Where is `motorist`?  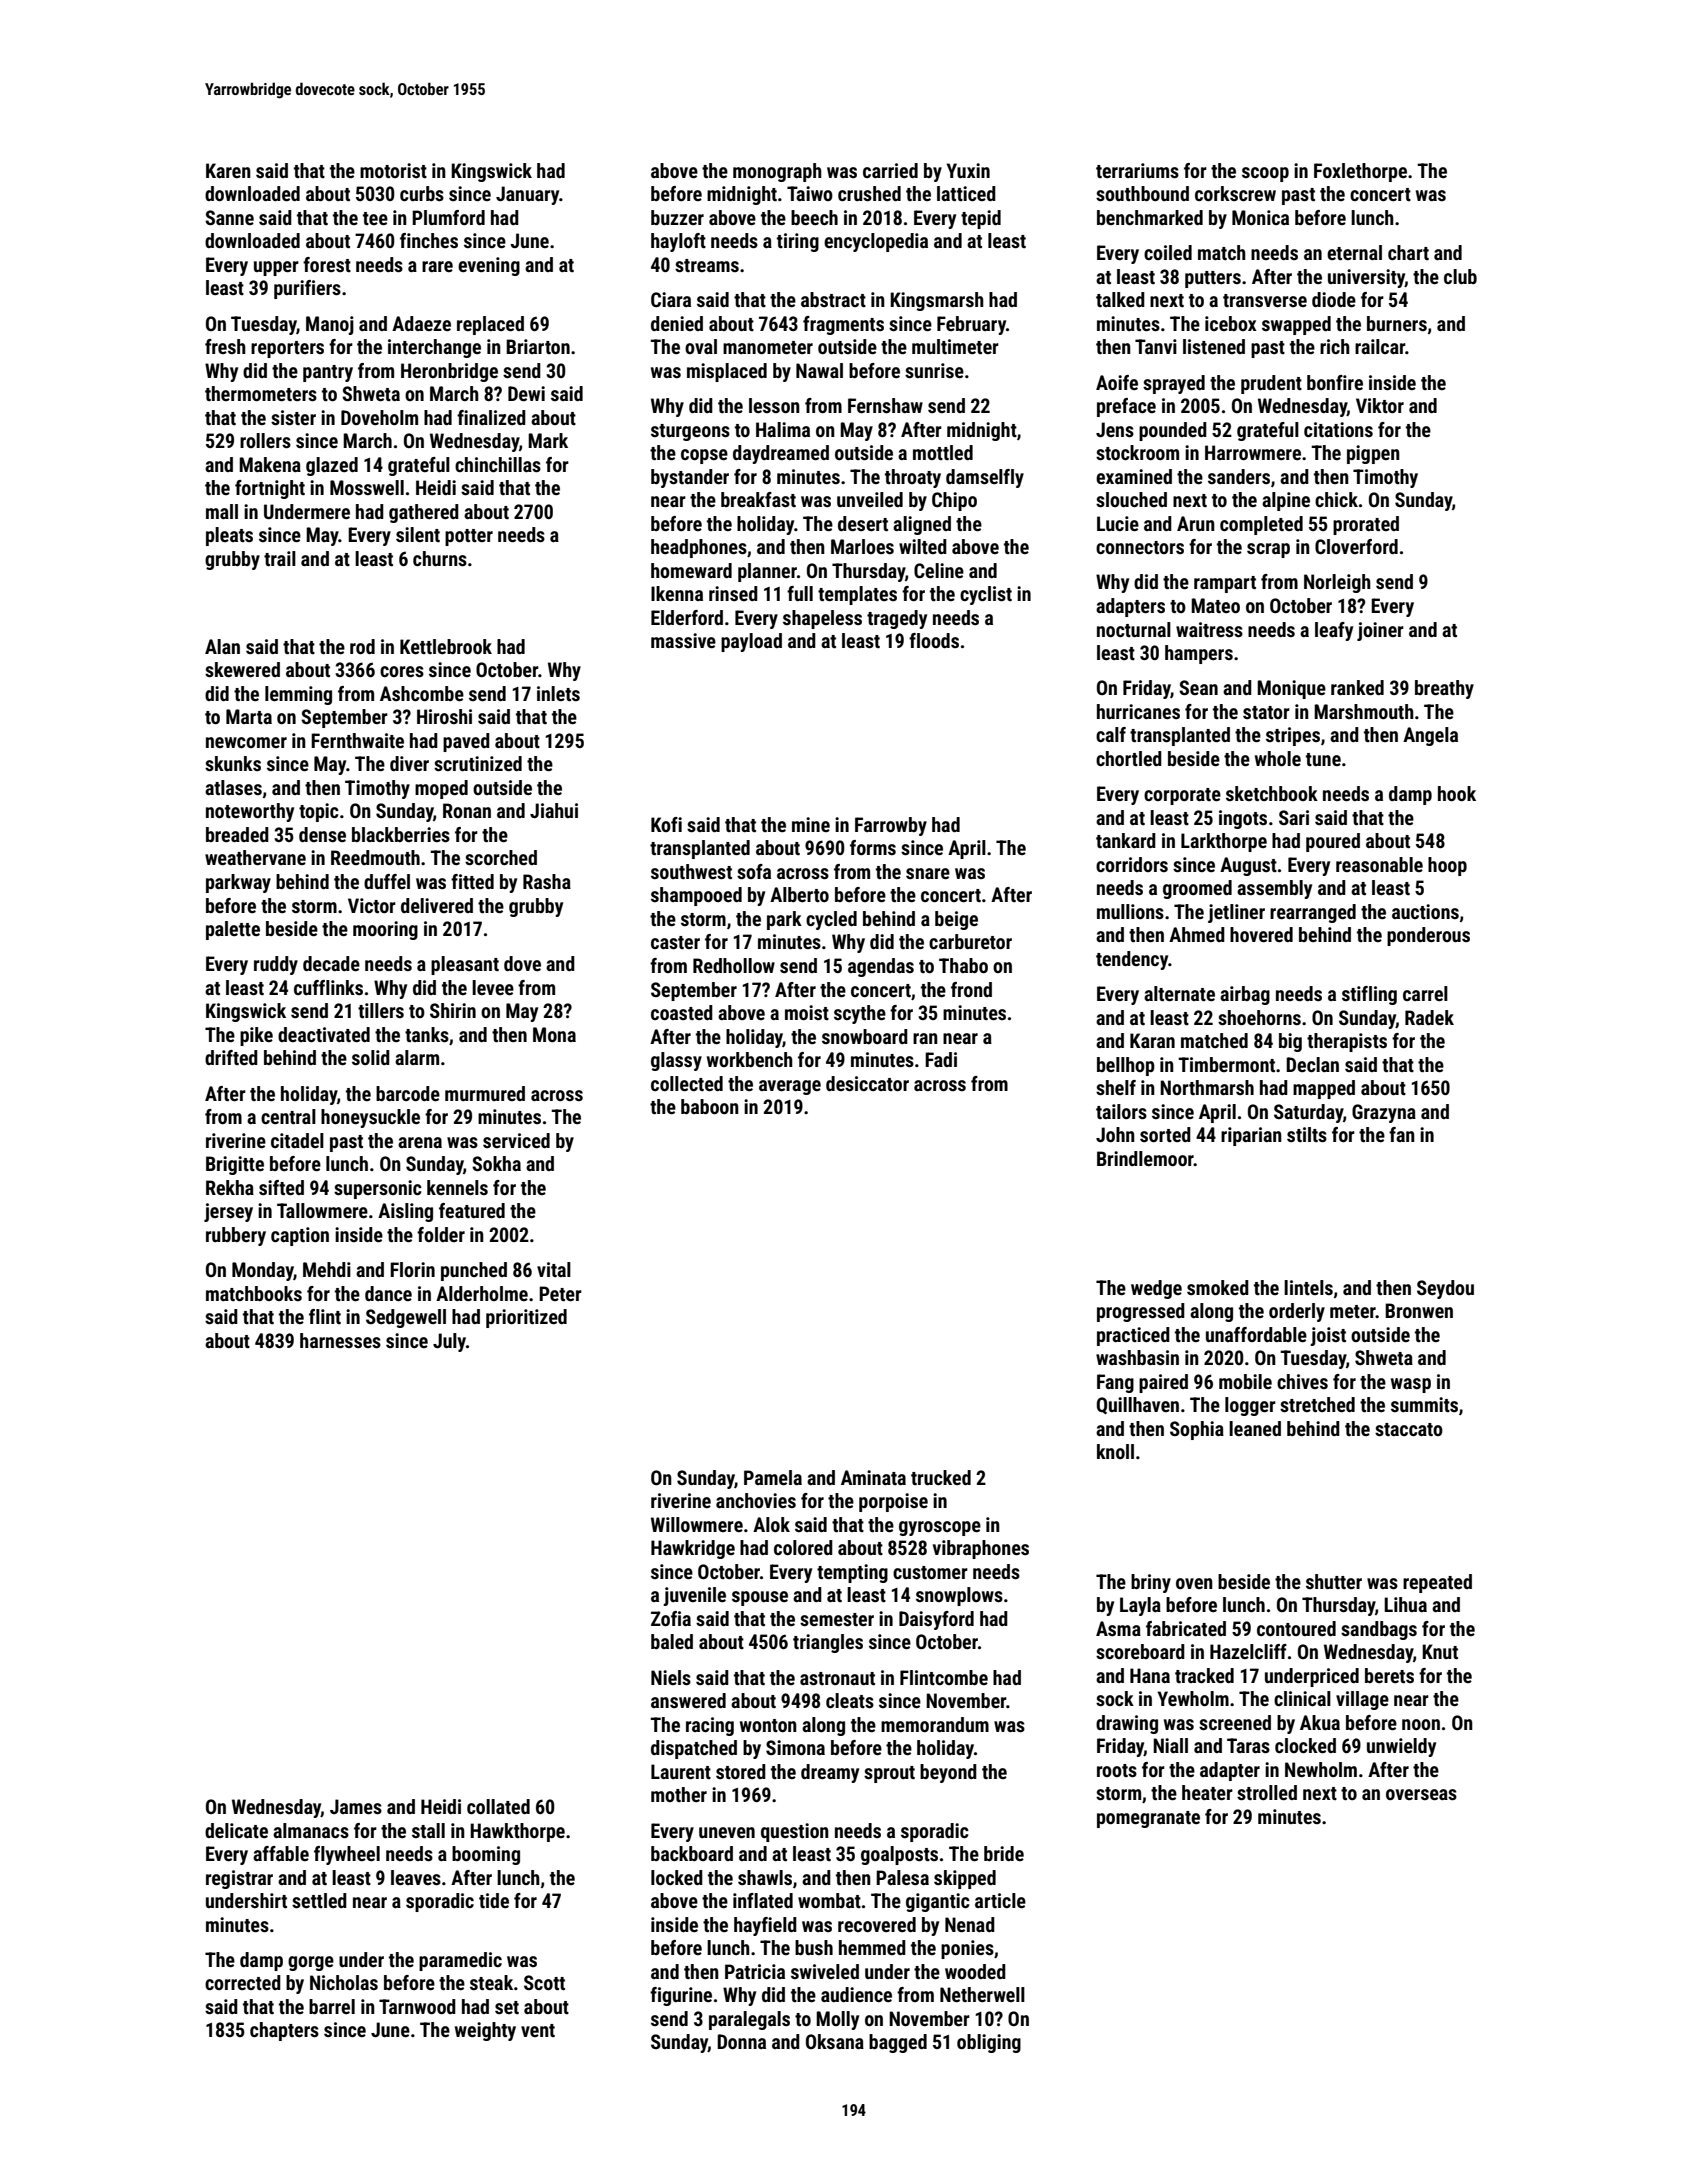
motorist is located at coordinates (393, 170).
